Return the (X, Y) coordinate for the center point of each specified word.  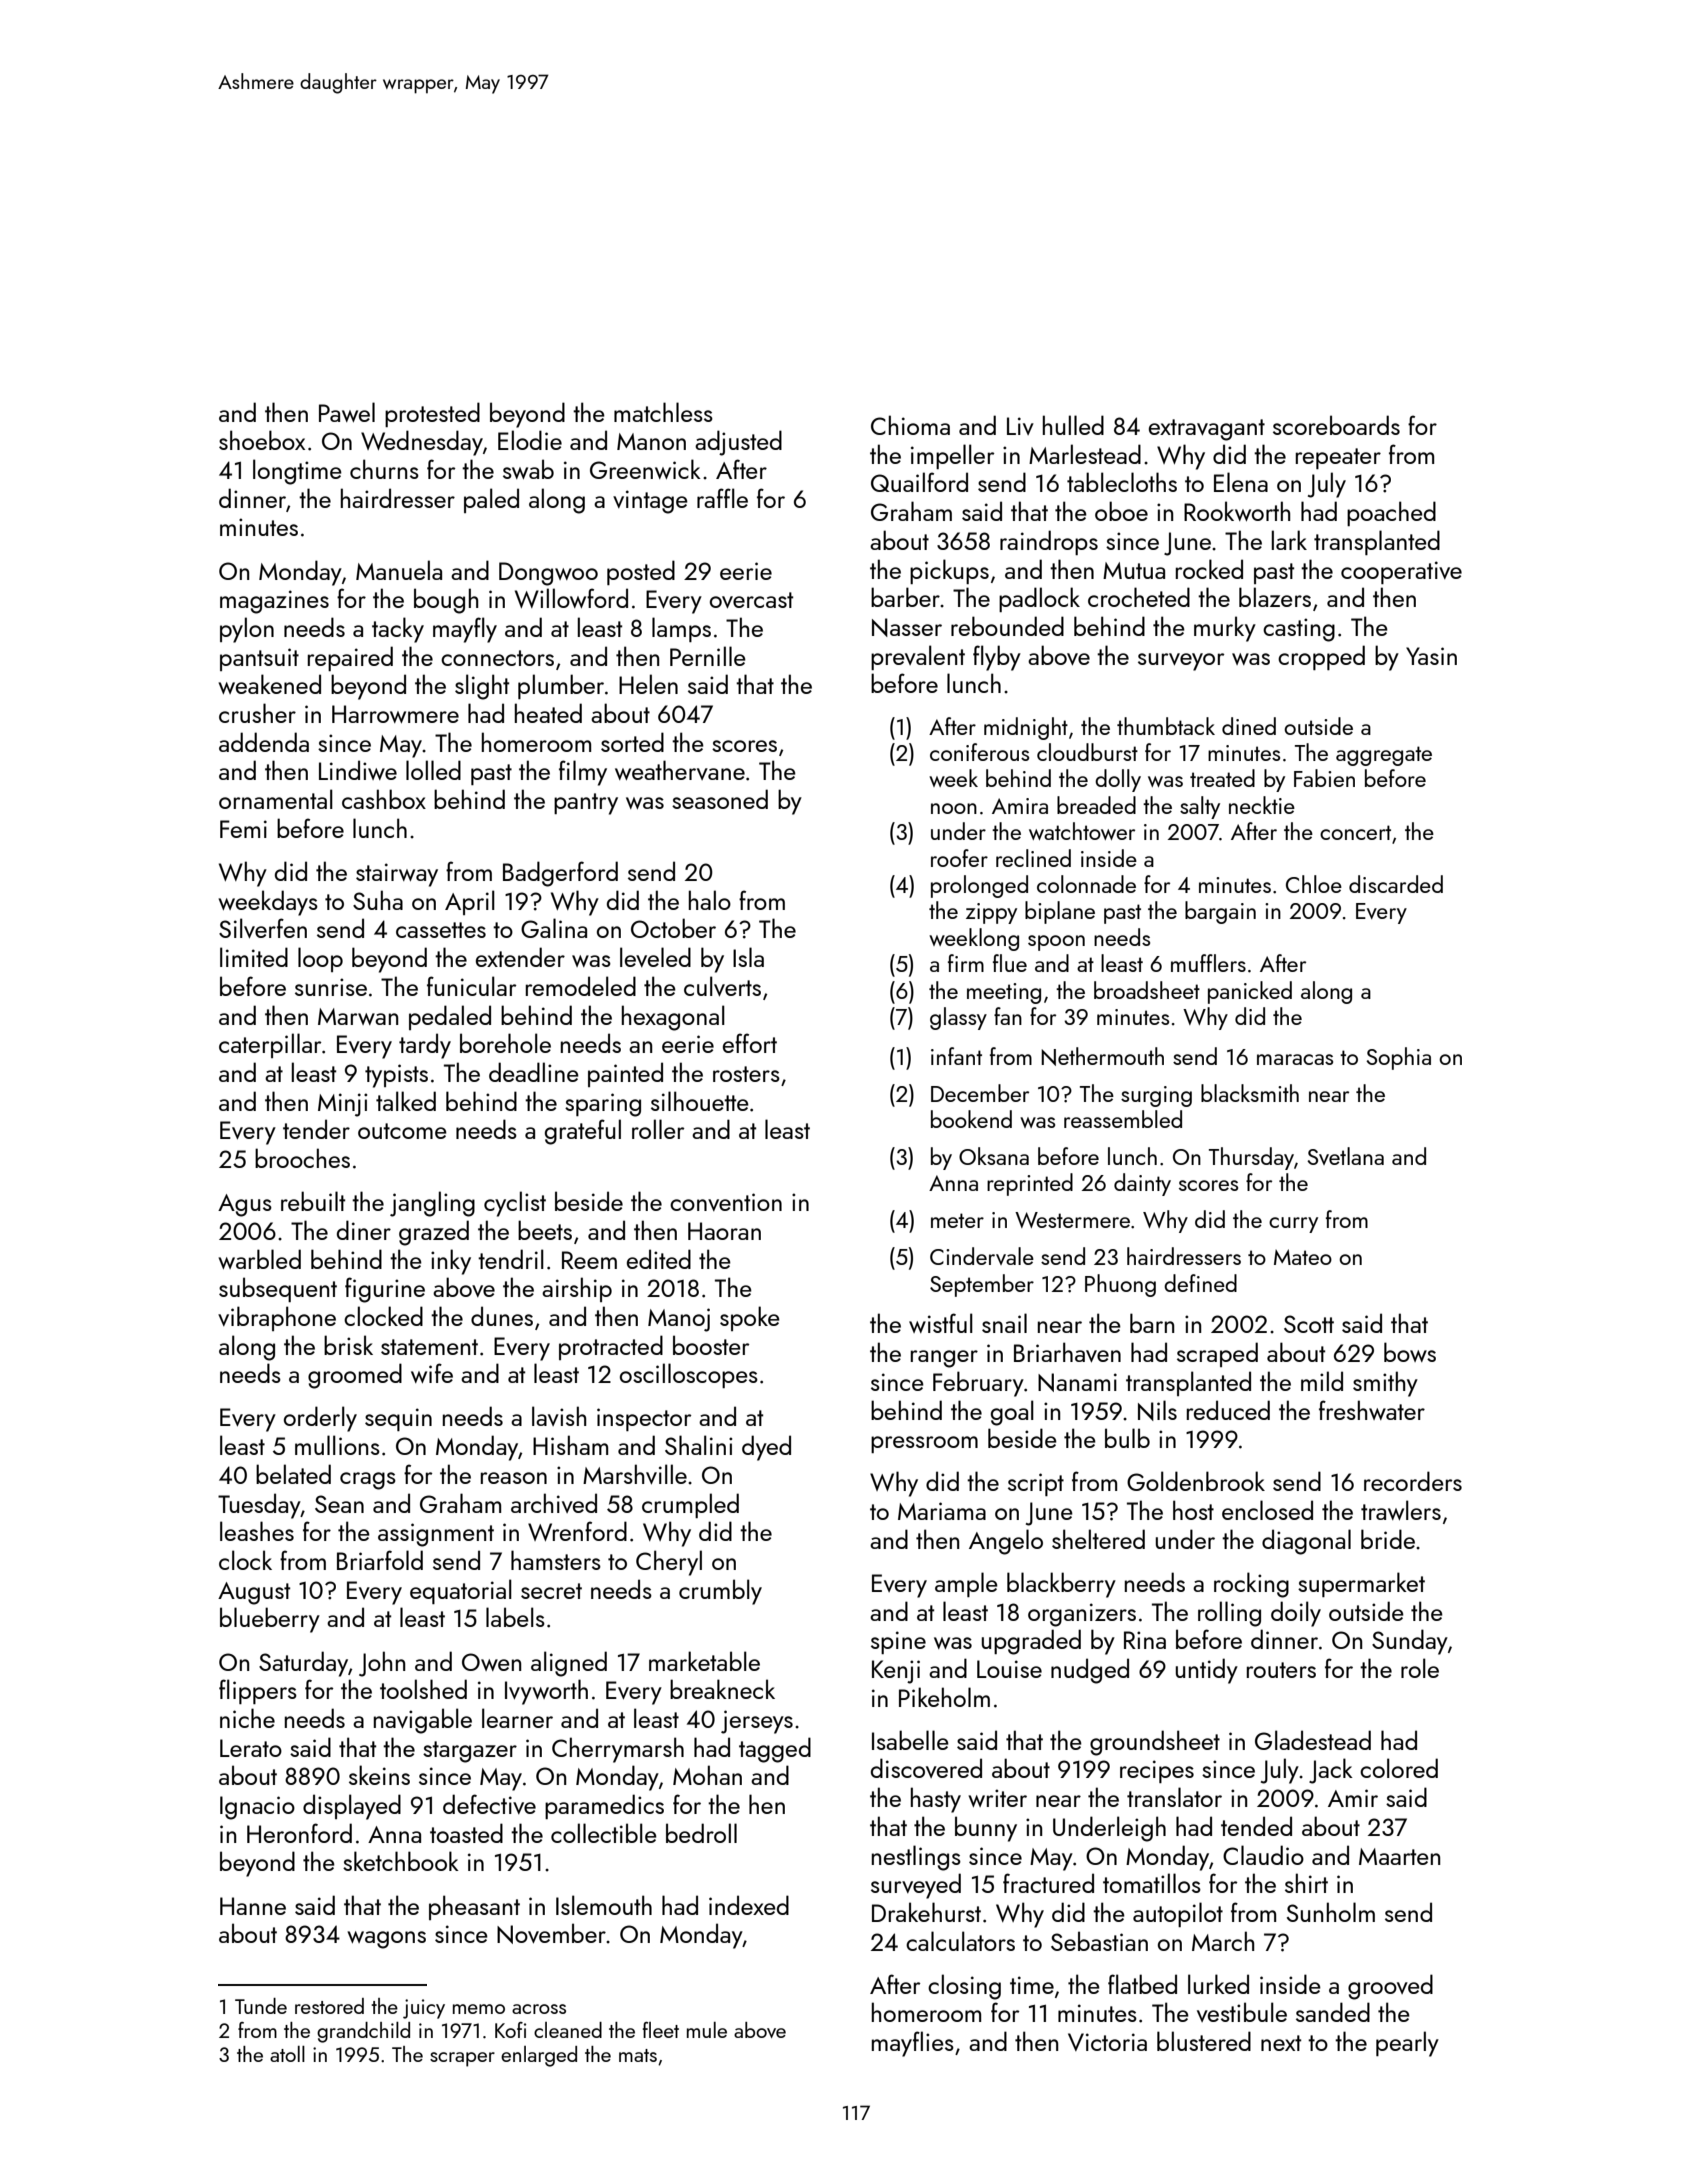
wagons (386, 1940)
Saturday (303, 1664)
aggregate (1384, 756)
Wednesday (422, 443)
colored (1399, 1768)
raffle (722, 498)
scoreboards (1336, 425)
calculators (960, 1941)
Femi (243, 829)
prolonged (979, 886)
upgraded (1031, 1642)
